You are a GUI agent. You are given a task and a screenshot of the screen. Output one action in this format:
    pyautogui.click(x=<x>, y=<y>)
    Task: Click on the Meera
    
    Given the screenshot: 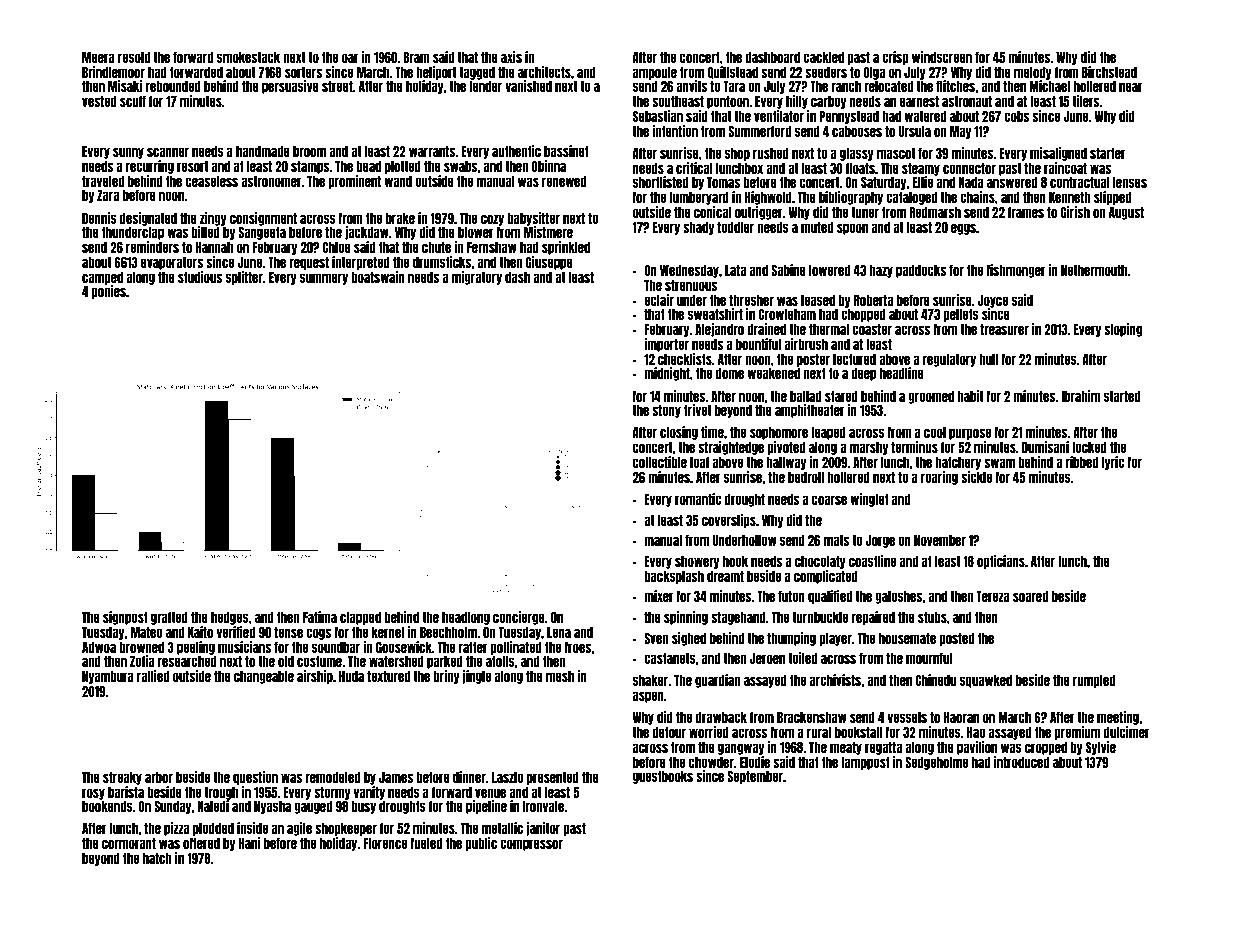 What is the action you would take?
    pyautogui.click(x=98, y=57)
